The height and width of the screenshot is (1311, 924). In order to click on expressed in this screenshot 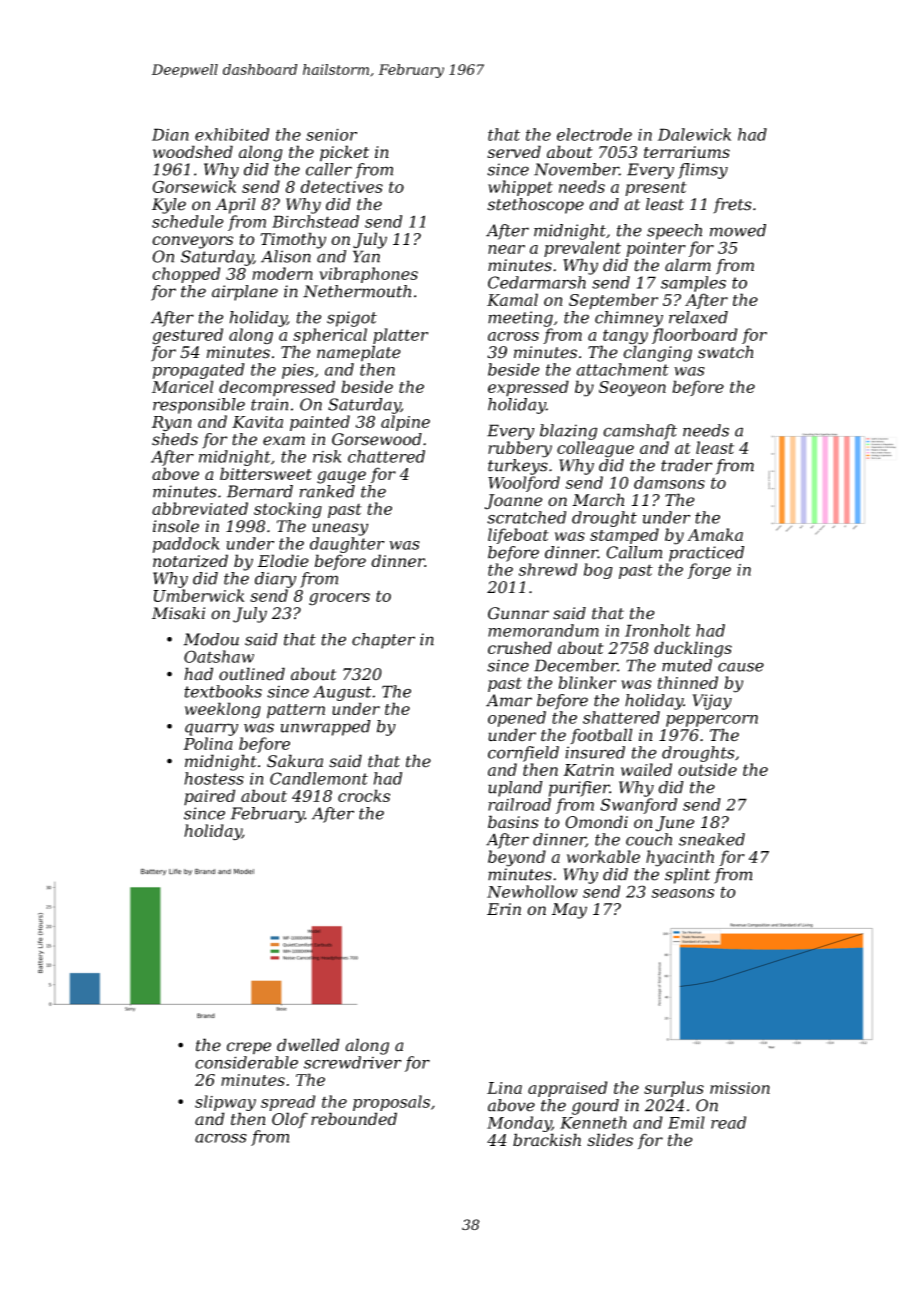, I will do `click(528, 388)`.
